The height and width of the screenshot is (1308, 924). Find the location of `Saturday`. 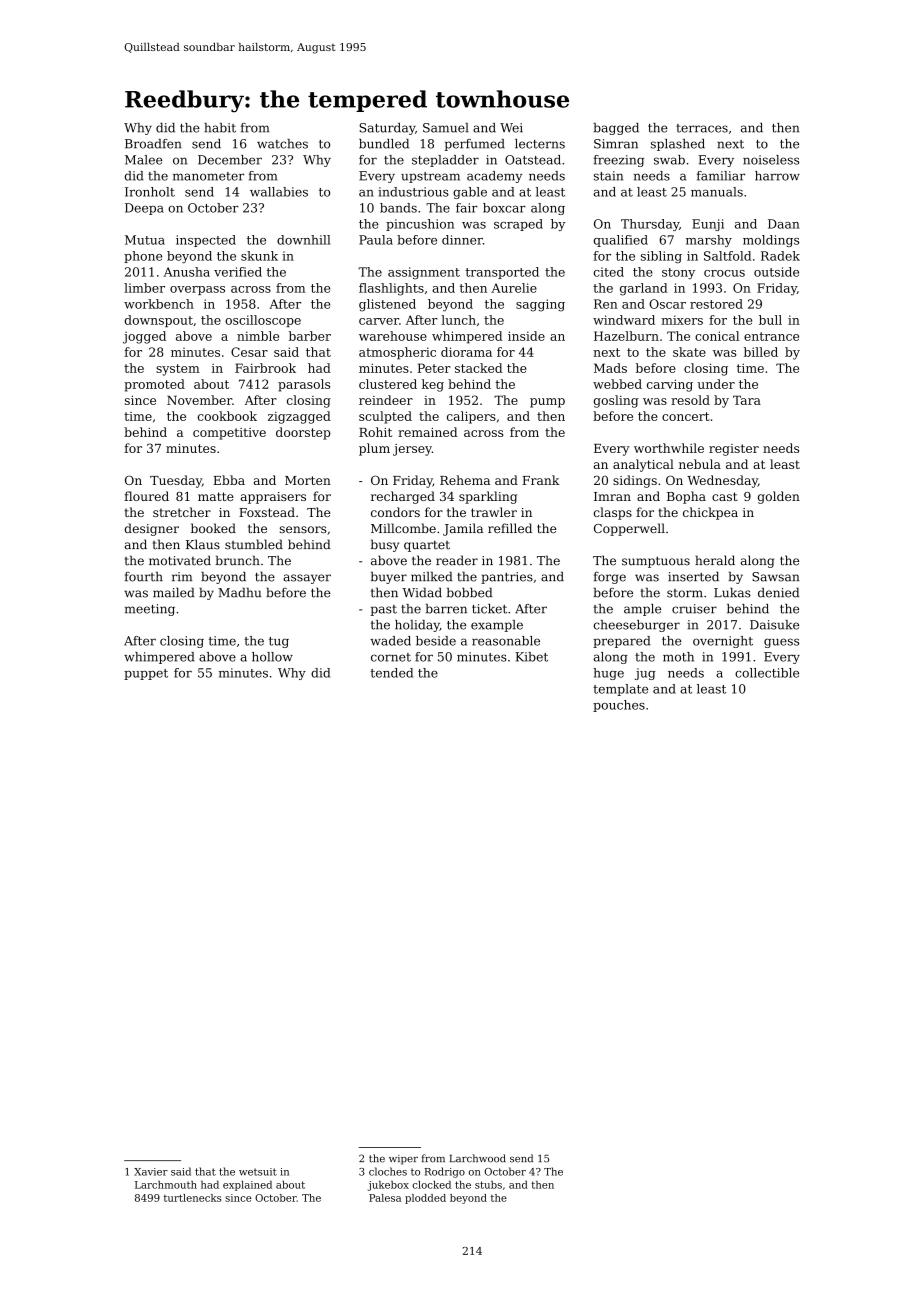

Saturday is located at coordinates (387, 129).
